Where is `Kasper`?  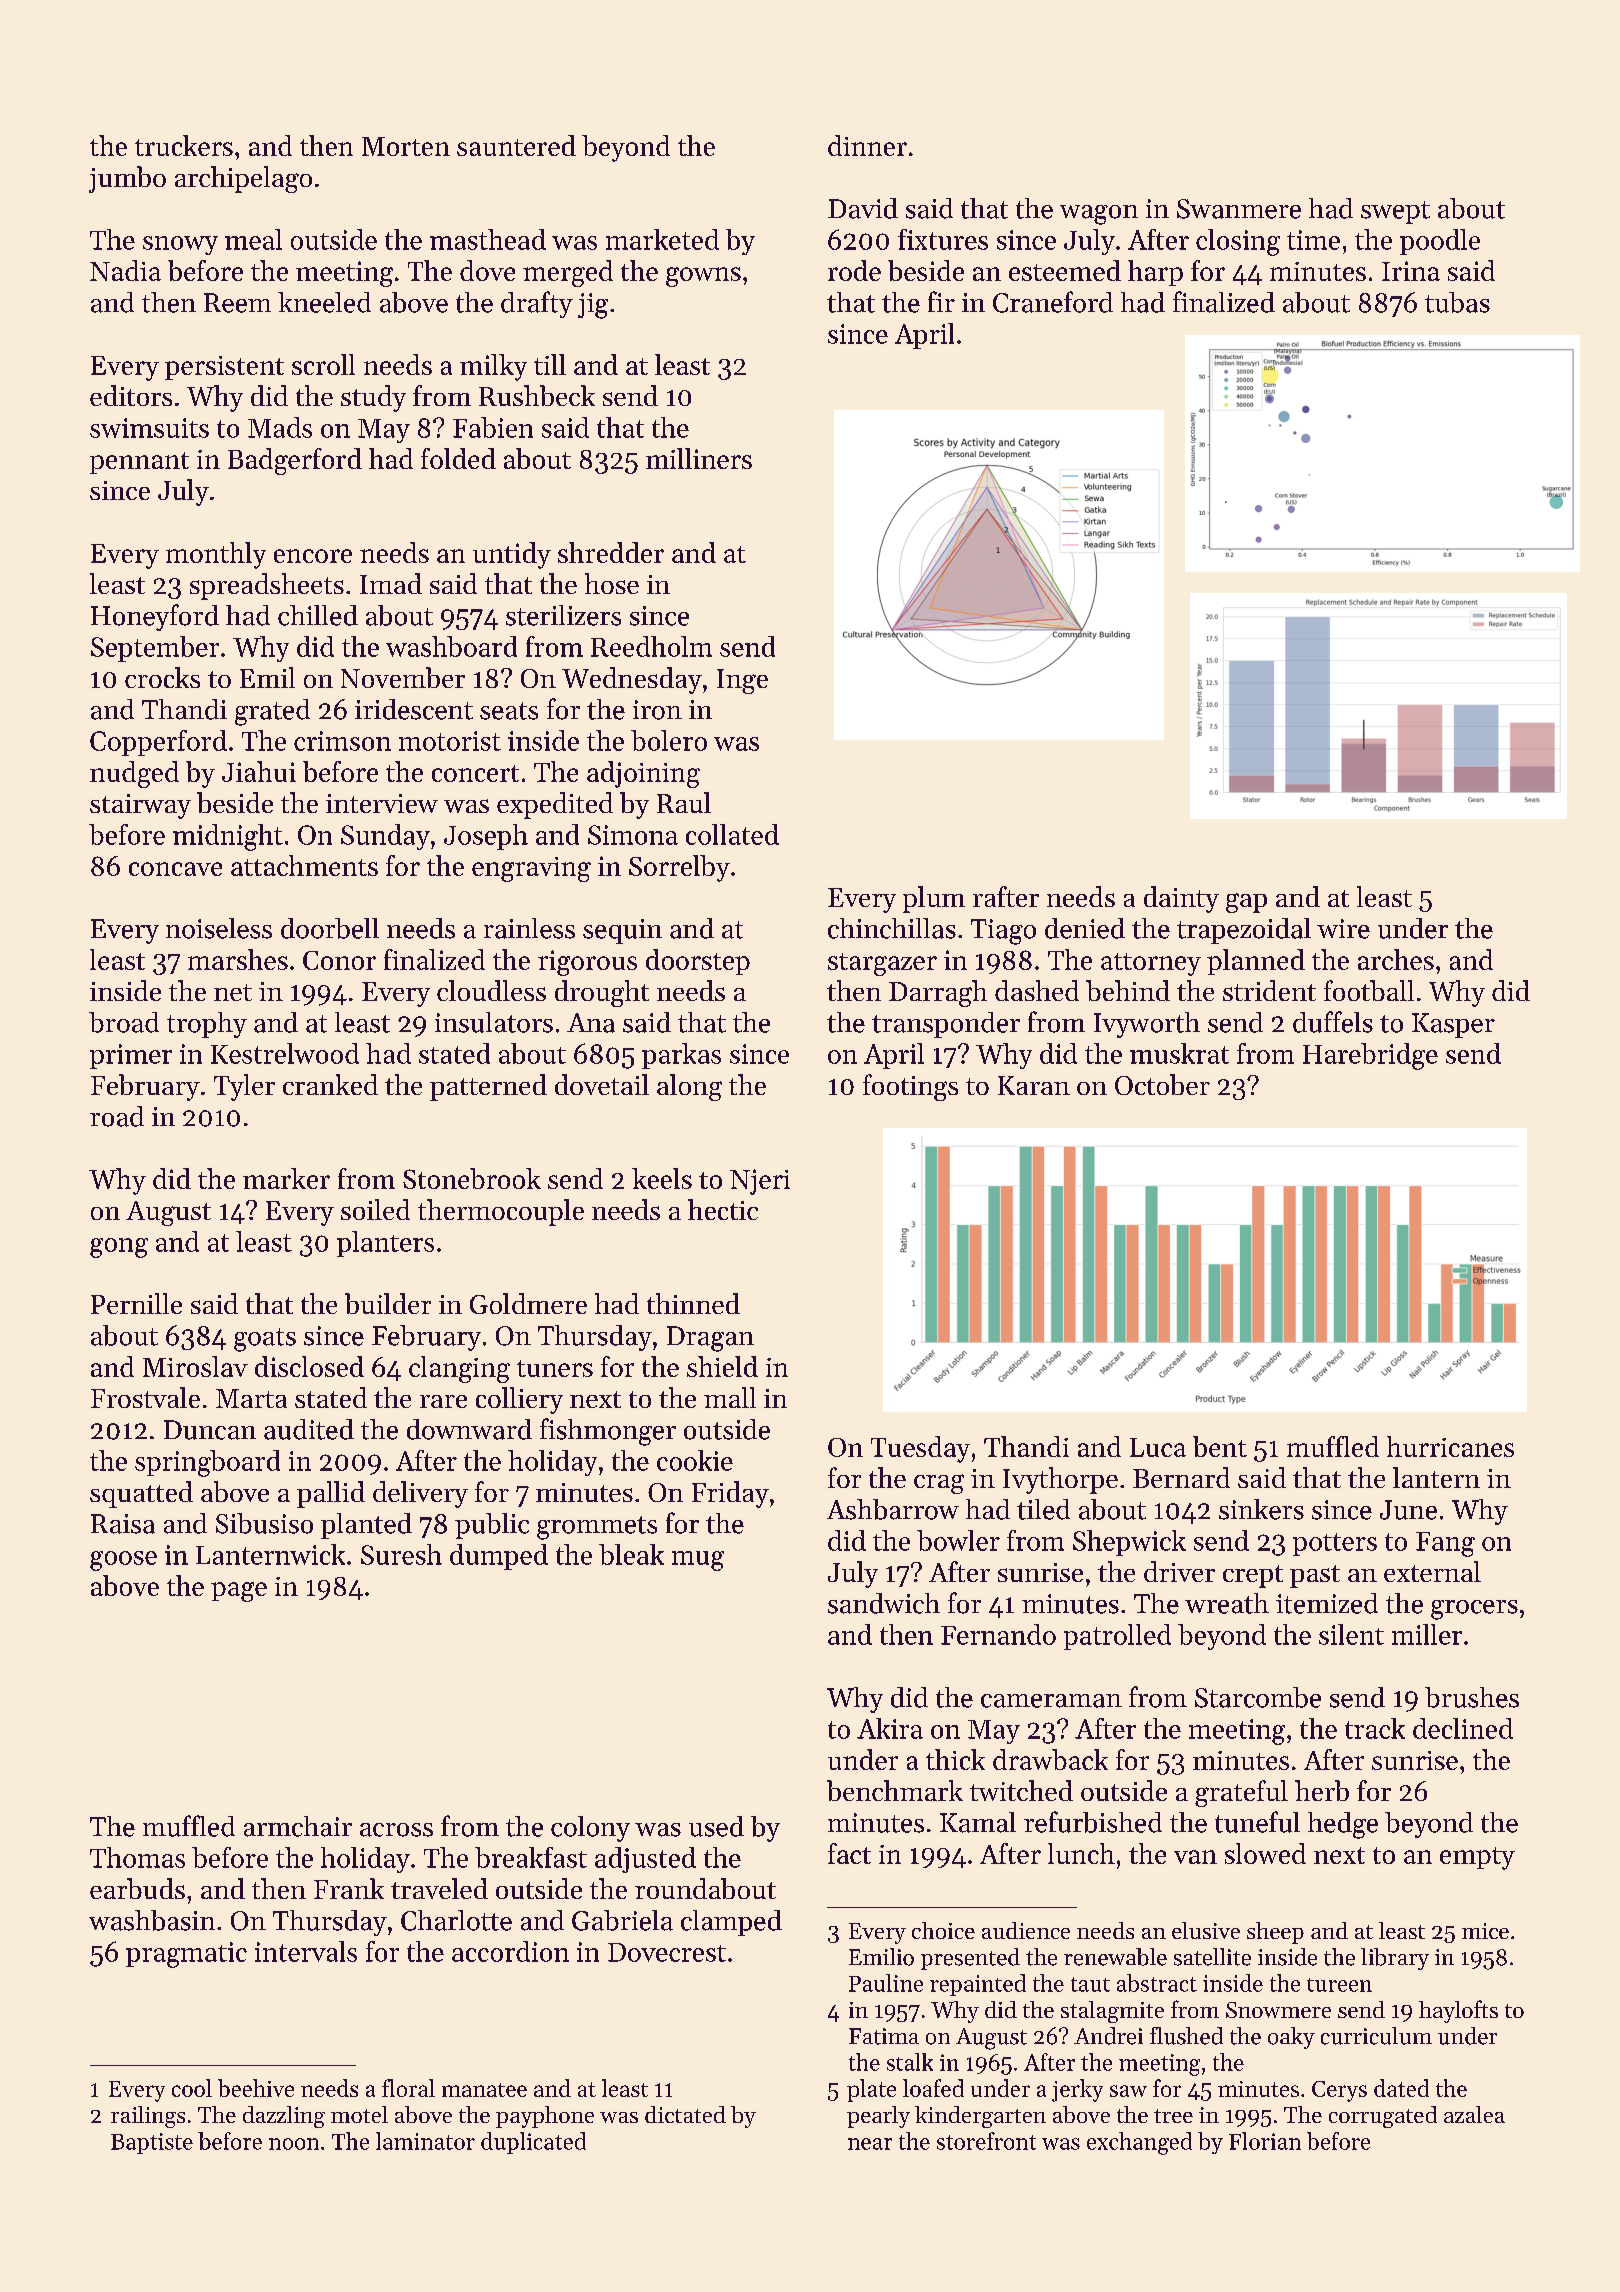
Kasper is located at coordinates (1453, 1025).
